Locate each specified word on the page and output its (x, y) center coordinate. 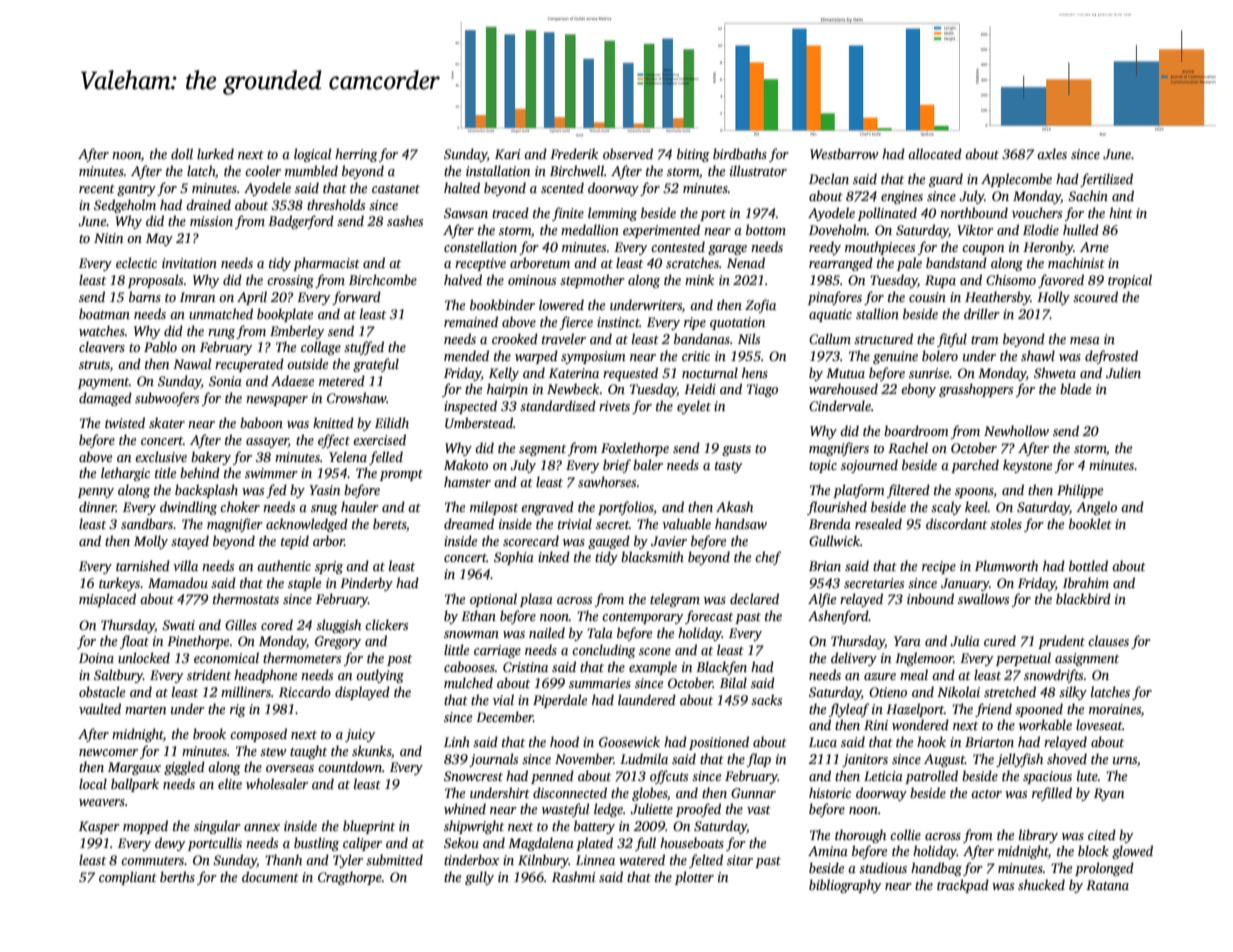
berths (177, 876)
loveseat (1099, 724)
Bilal (733, 682)
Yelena (348, 456)
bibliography (845, 886)
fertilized (1106, 180)
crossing (290, 281)
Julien (1123, 372)
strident (209, 674)
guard (946, 180)
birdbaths (740, 153)
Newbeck (573, 388)
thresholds (336, 204)
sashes (405, 220)
